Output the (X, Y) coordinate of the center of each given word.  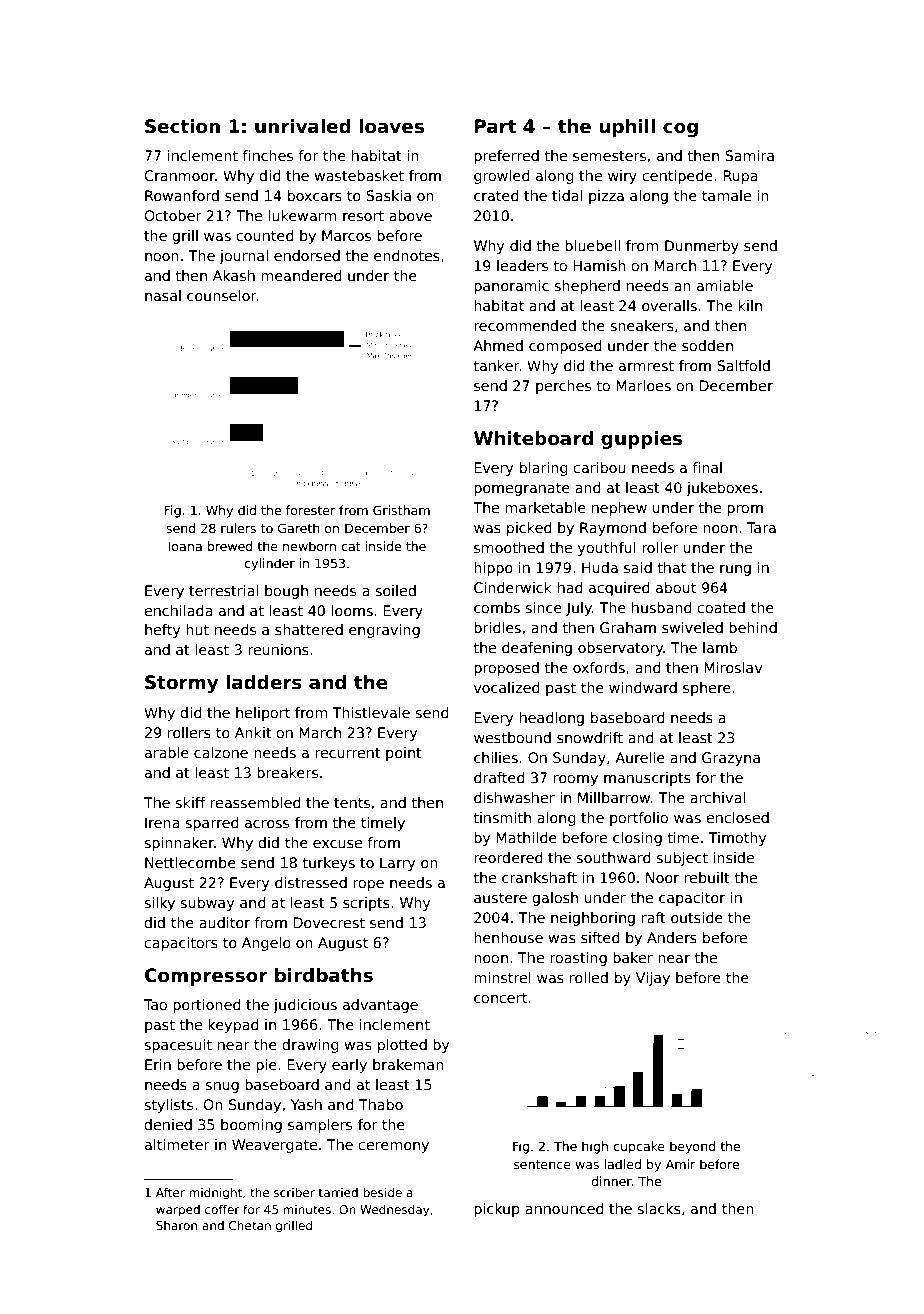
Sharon (176, 1225)
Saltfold (743, 365)
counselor (222, 295)
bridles (497, 627)
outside (697, 917)
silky (160, 904)
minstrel (502, 977)
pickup (497, 1210)
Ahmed (498, 345)
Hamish (599, 265)
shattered (309, 629)
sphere (707, 689)
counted (264, 235)
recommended (525, 325)
